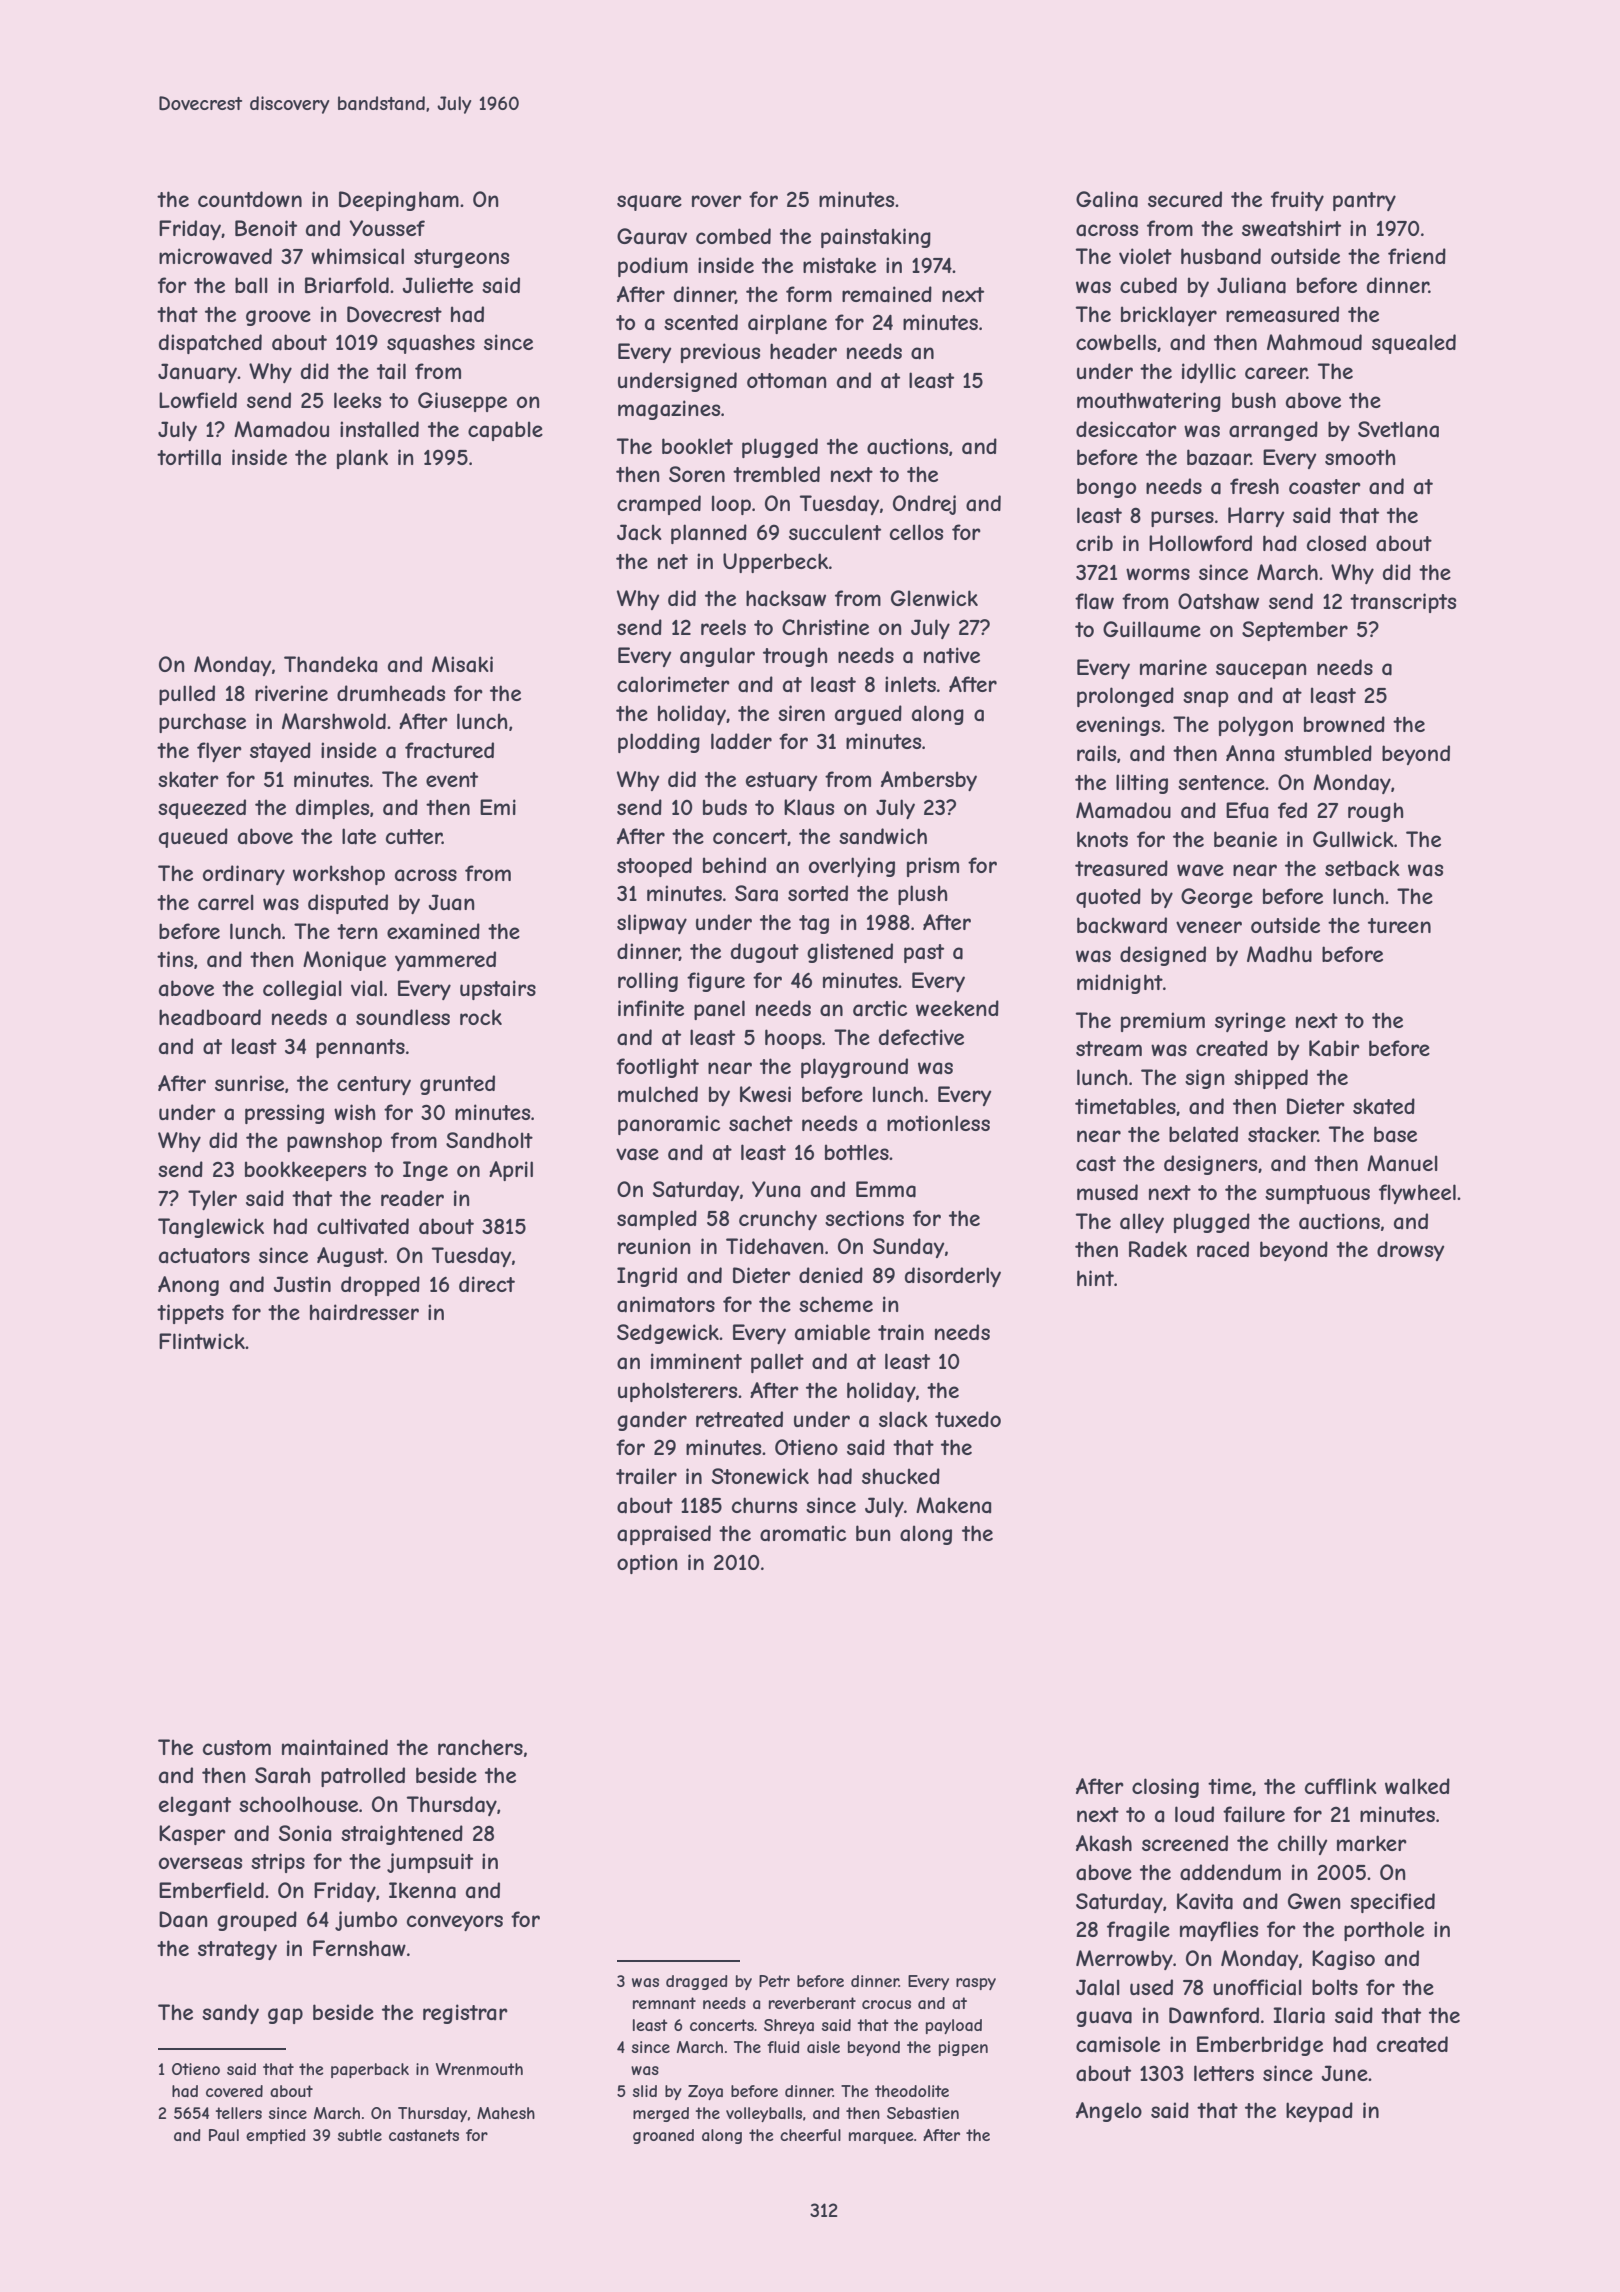 This document has width=1620, height=2292. I want to click on raced, so click(1223, 1249).
